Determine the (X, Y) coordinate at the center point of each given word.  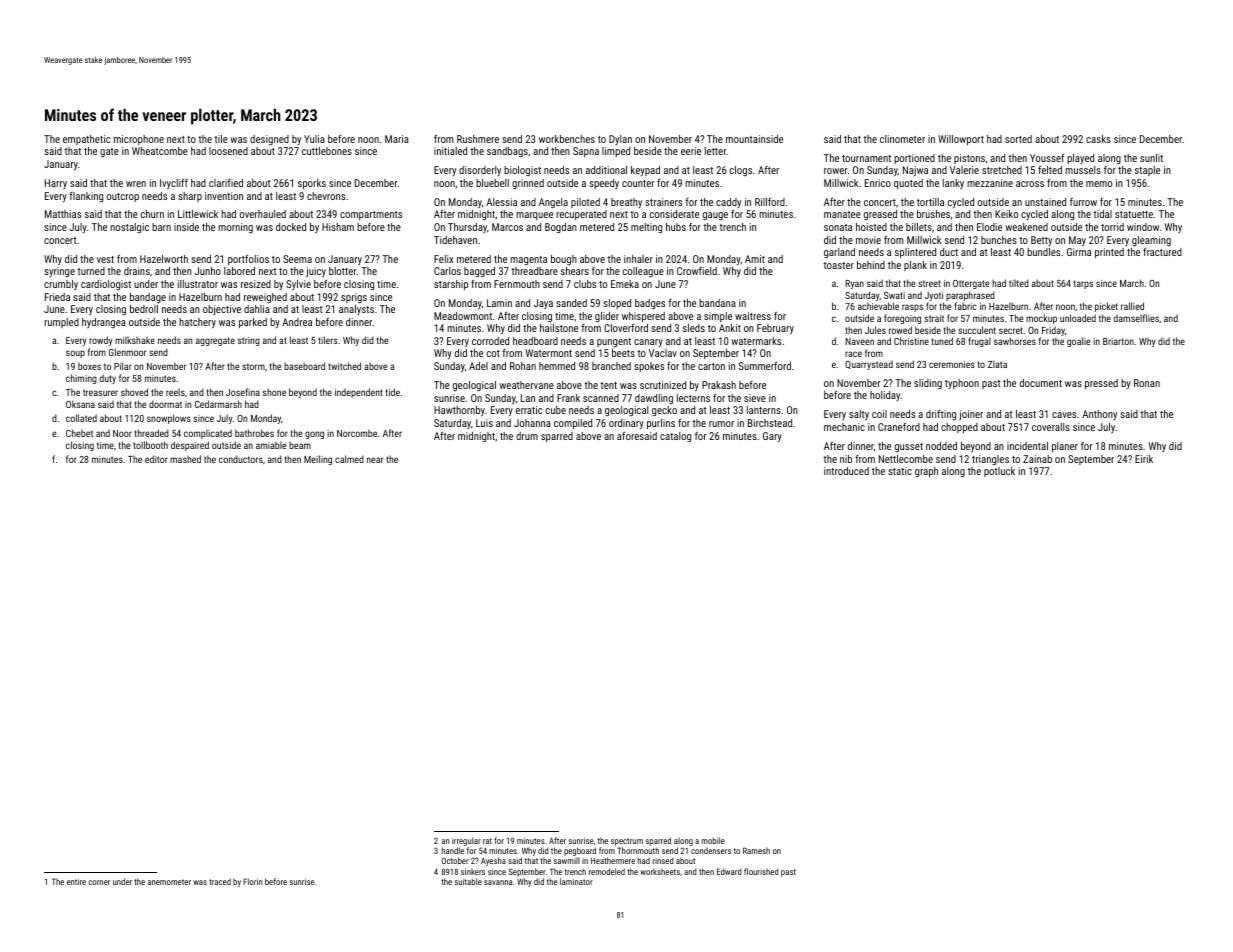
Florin (252, 881)
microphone (139, 140)
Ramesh (756, 850)
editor (156, 459)
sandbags (507, 152)
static (900, 471)
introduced (846, 471)
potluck (999, 472)
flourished (761, 871)
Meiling (318, 460)
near (375, 460)
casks (1098, 139)
